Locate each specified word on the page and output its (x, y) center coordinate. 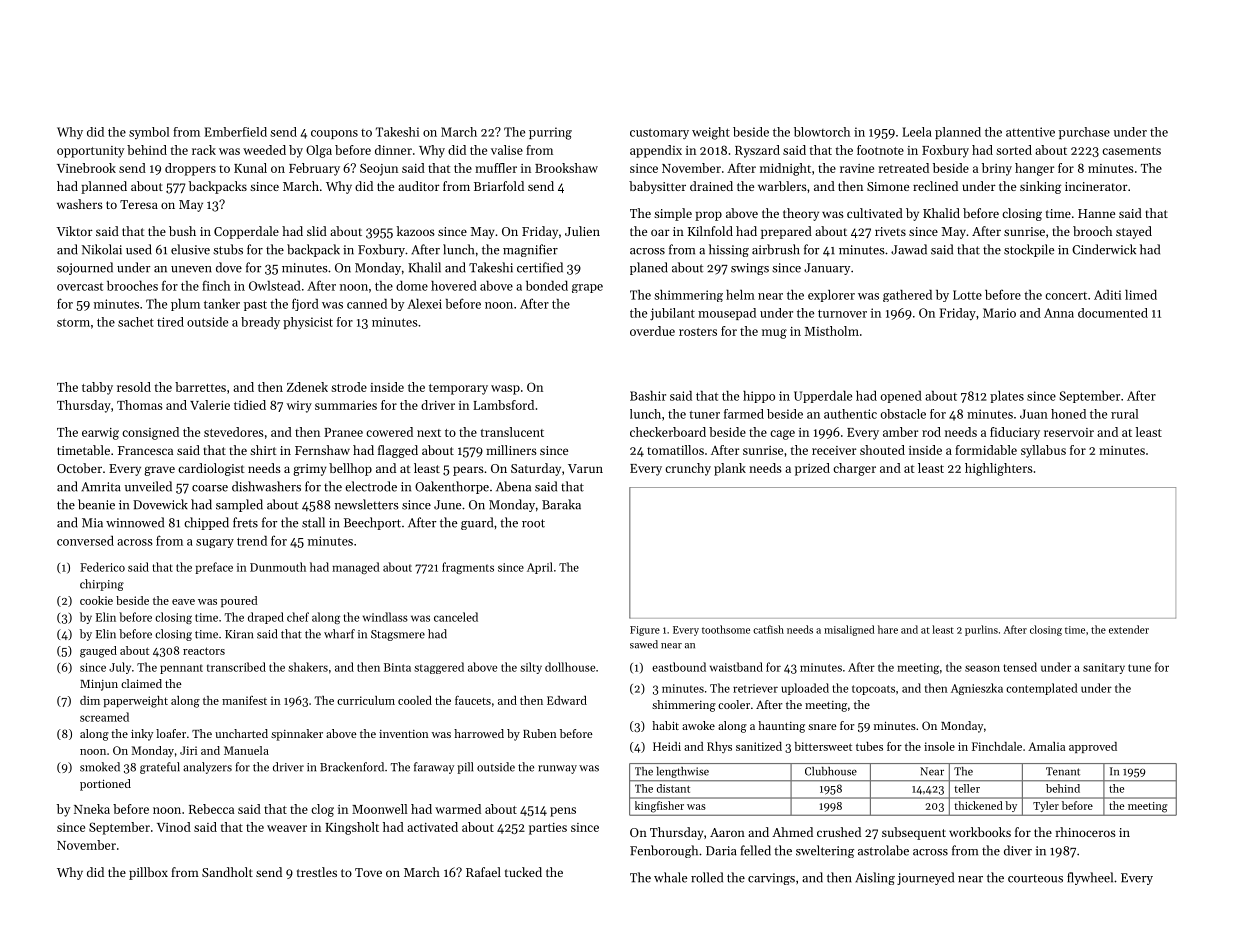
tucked (523, 872)
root (533, 523)
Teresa (139, 204)
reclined (935, 186)
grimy (310, 470)
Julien (582, 231)
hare (888, 629)
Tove (368, 872)
